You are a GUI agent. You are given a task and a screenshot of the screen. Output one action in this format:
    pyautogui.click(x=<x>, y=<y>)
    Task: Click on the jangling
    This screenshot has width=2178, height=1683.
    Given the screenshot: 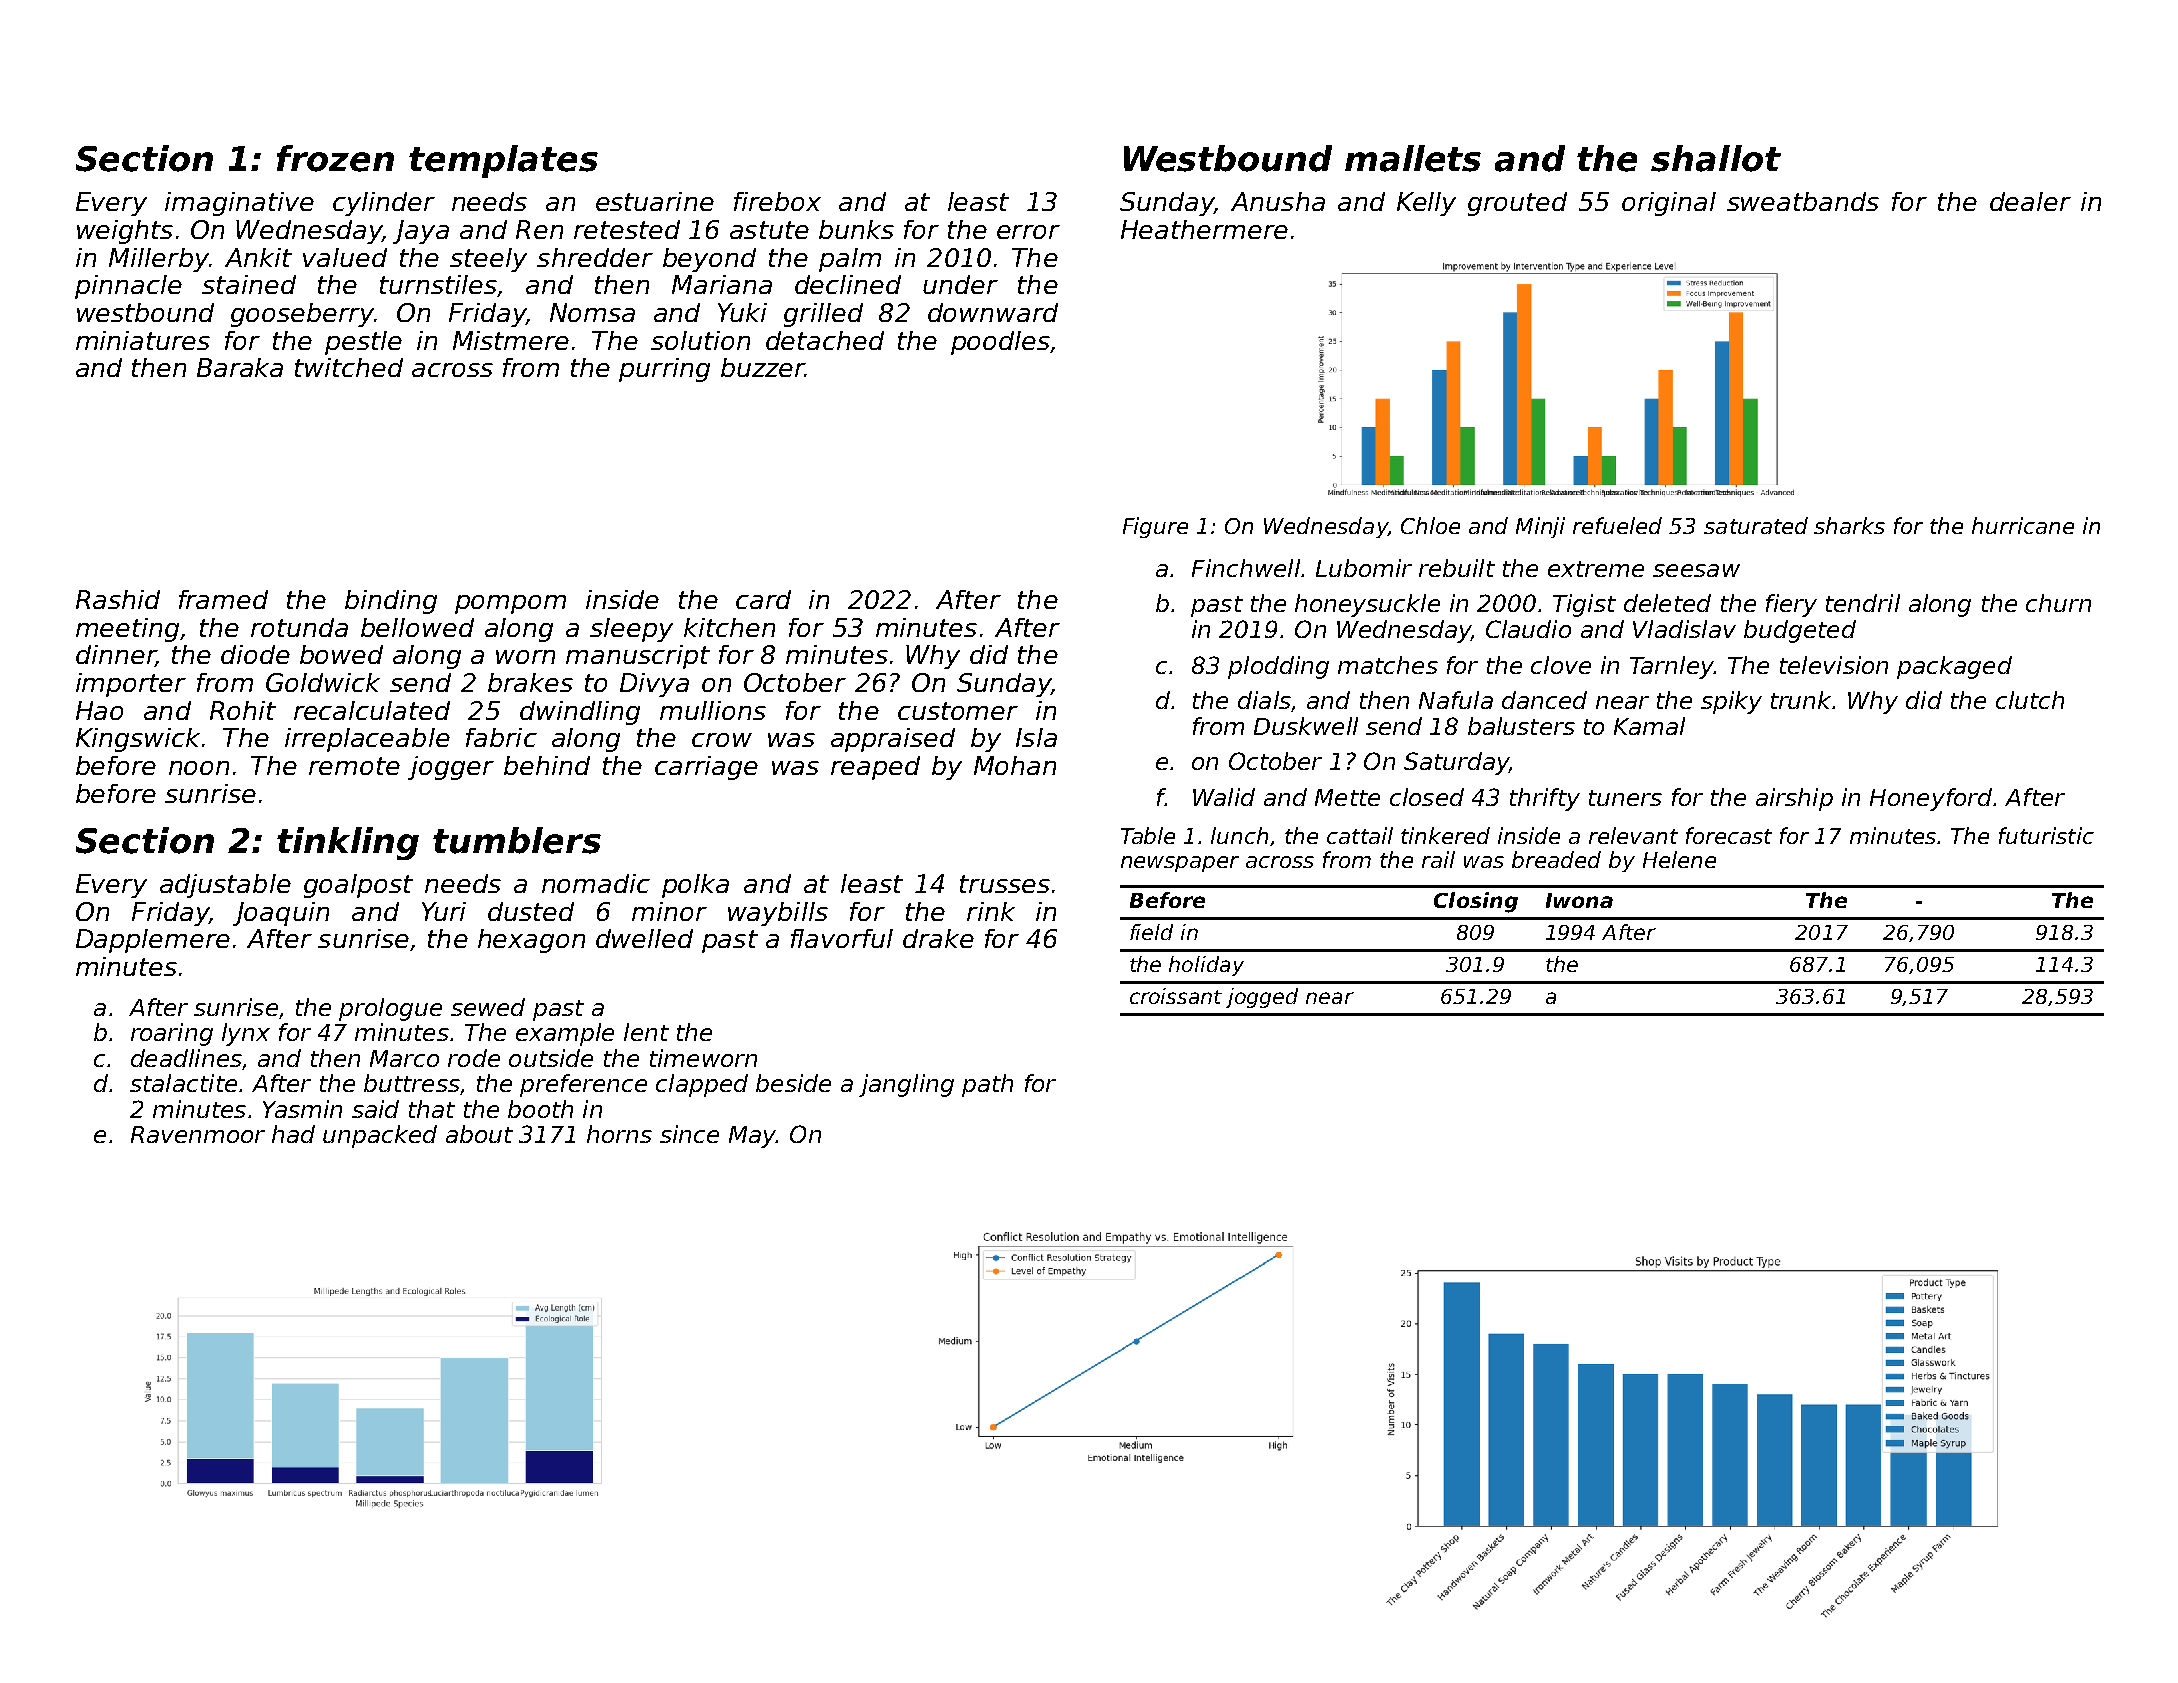 What is the action you would take?
    pyautogui.click(x=906, y=1085)
